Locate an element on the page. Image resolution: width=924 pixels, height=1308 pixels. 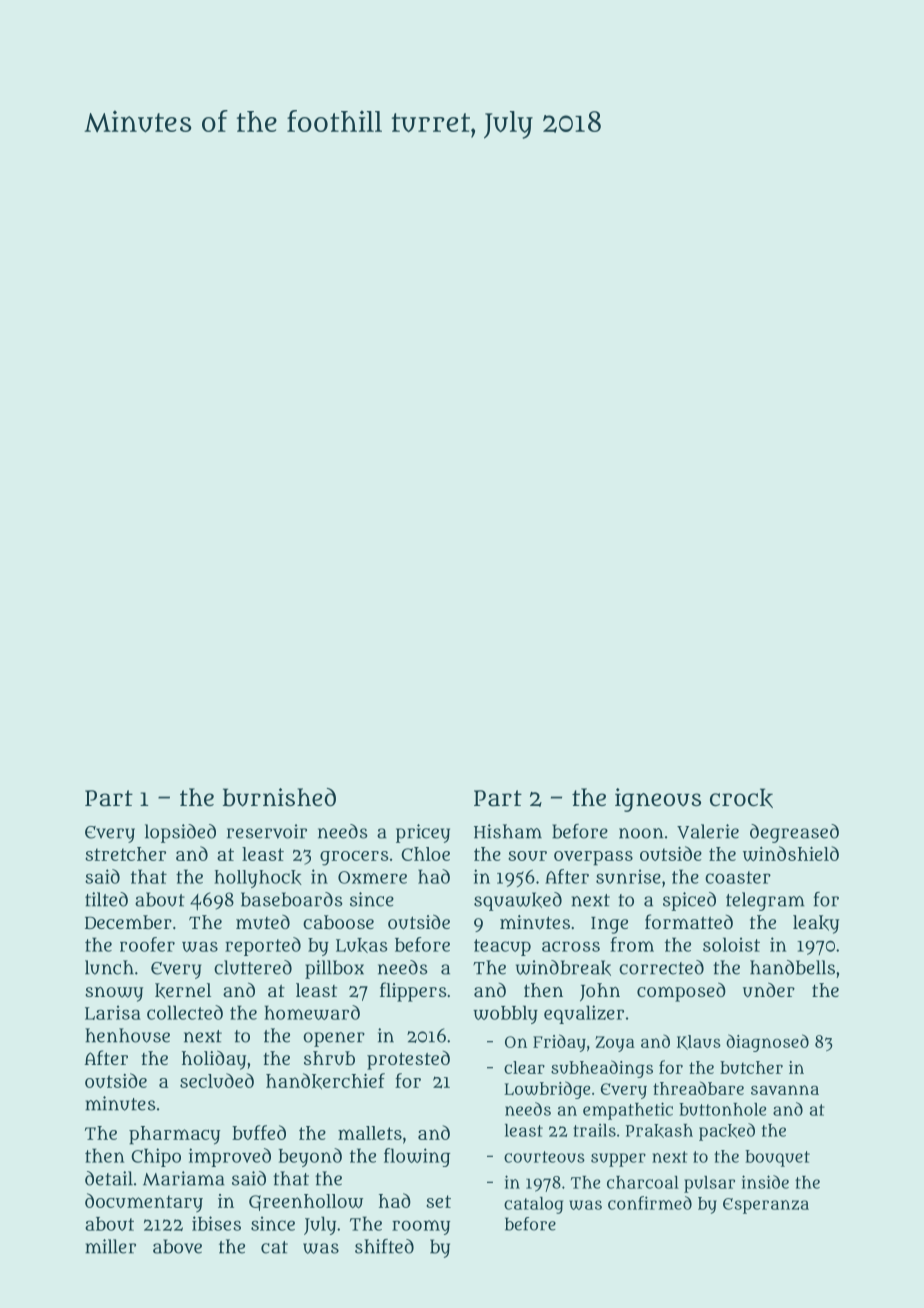
noon is located at coordinates (641, 833).
